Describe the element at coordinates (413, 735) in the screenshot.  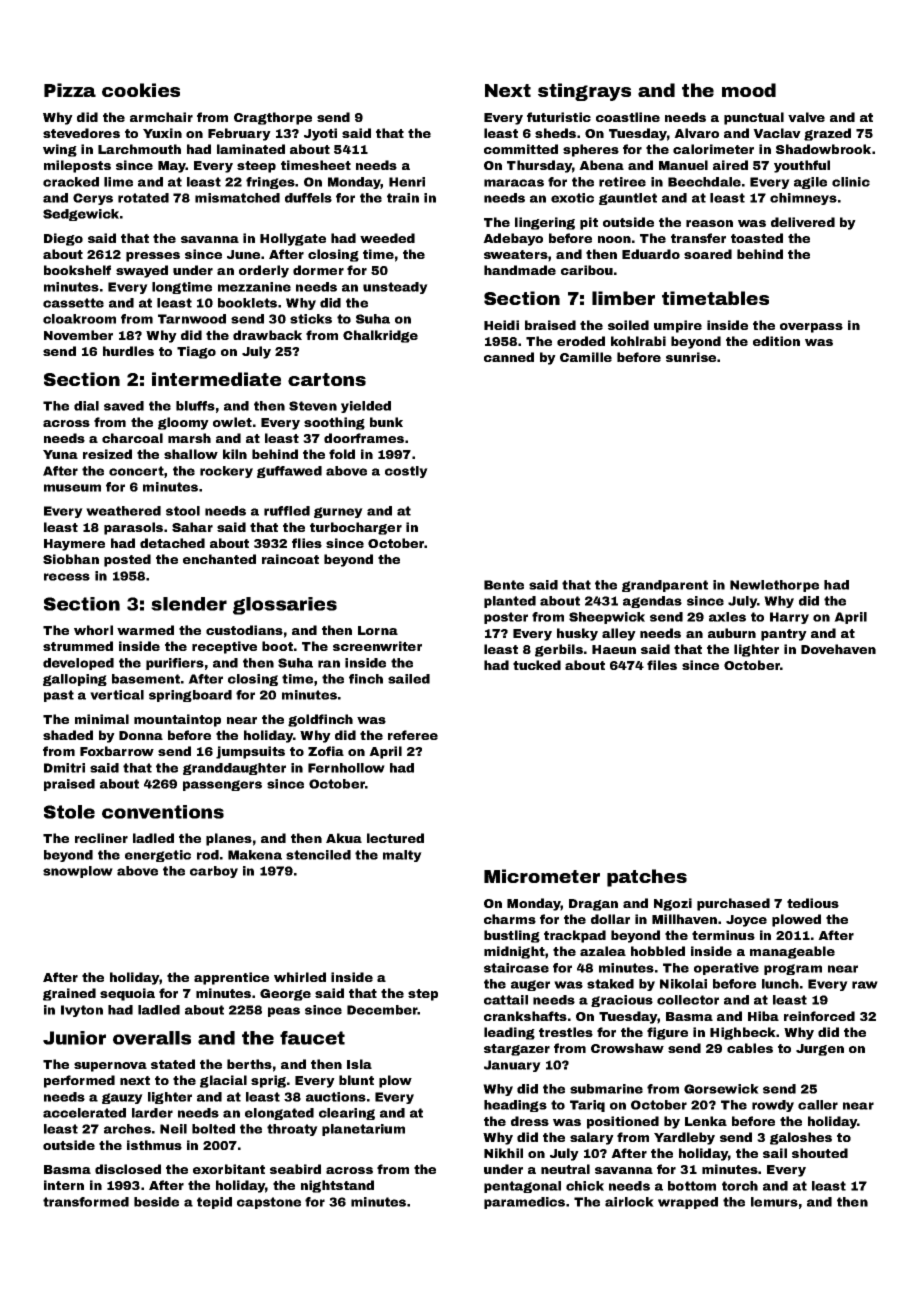
I see `referee` at that location.
